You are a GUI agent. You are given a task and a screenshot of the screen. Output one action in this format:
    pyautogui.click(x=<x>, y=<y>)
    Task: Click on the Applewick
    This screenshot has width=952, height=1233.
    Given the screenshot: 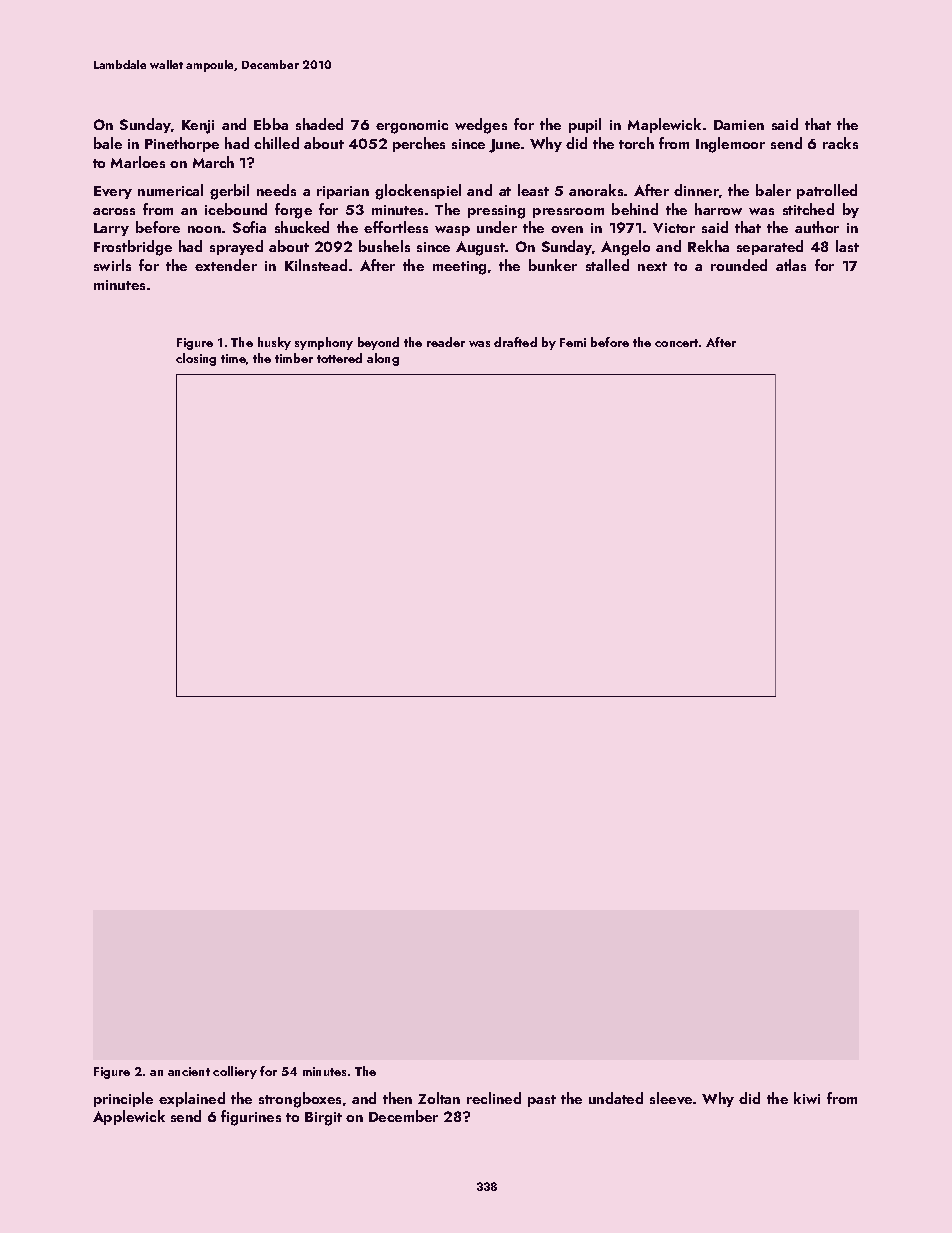 What is the action you would take?
    pyautogui.click(x=129, y=1117)
